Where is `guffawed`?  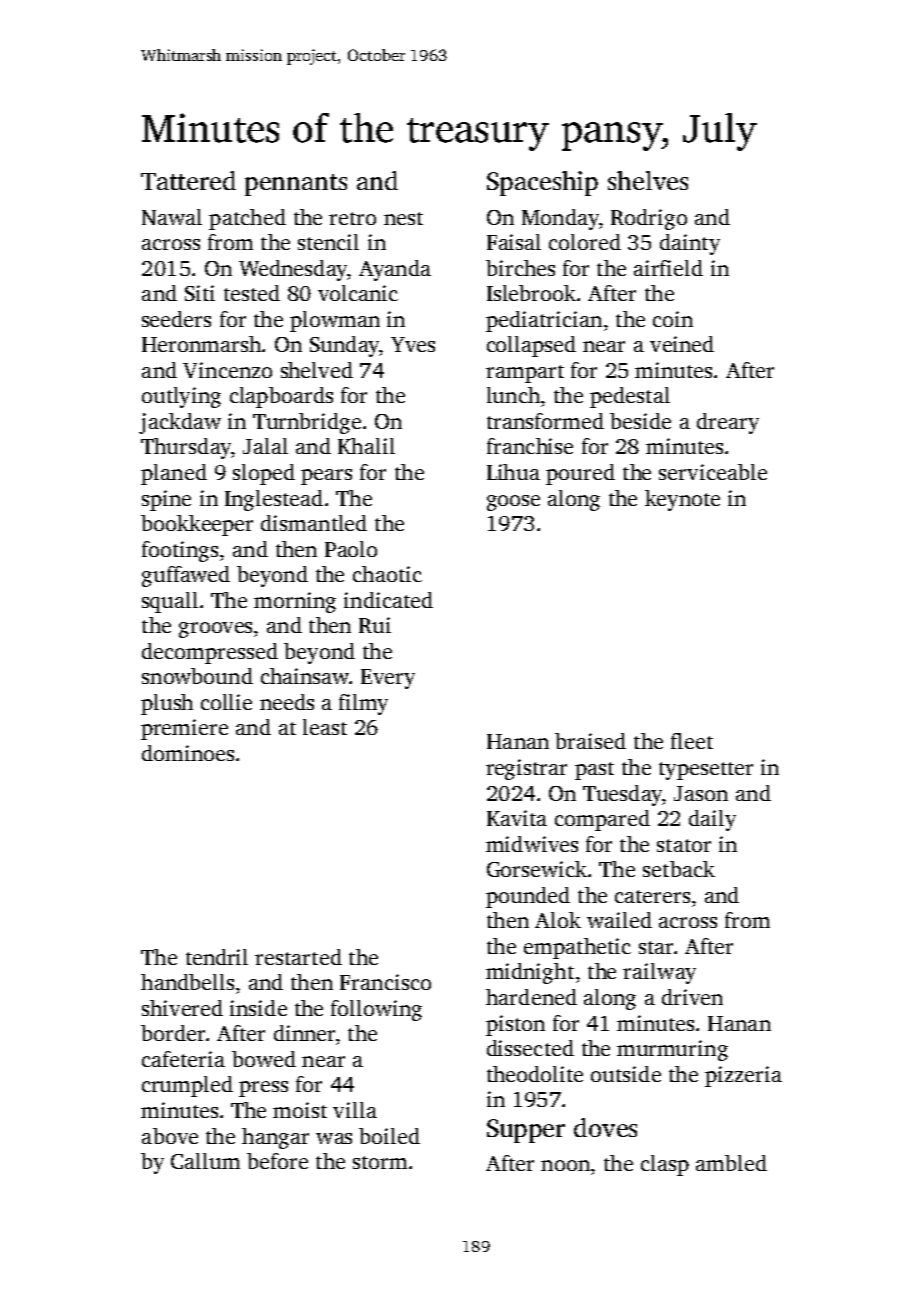
guffawed is located at coordinates (186, 576).
